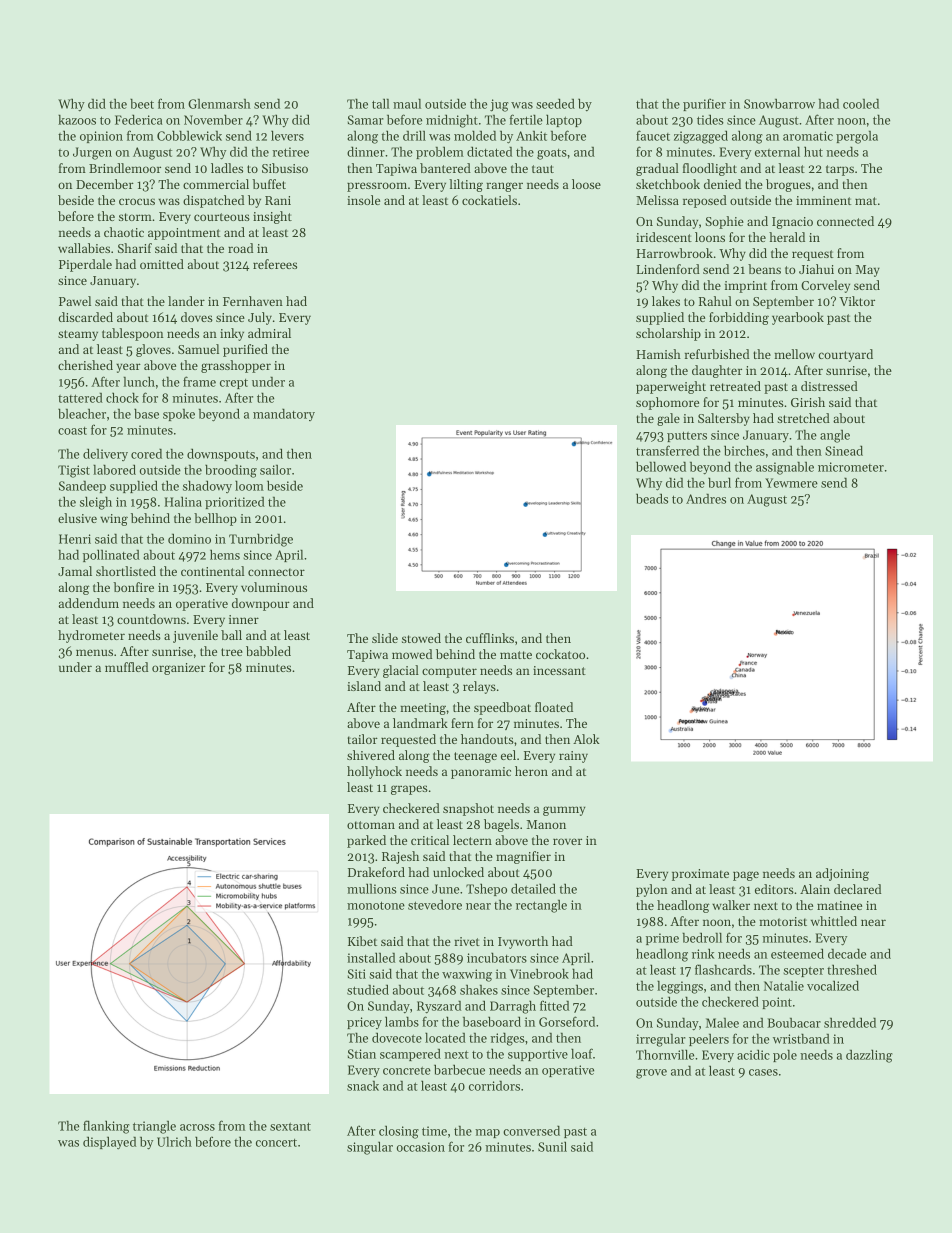 The width and height of the screenshot is (952, 1233). Describe the element at coordinates (857, 889) in the screenshot. I see `declared` at that location.
